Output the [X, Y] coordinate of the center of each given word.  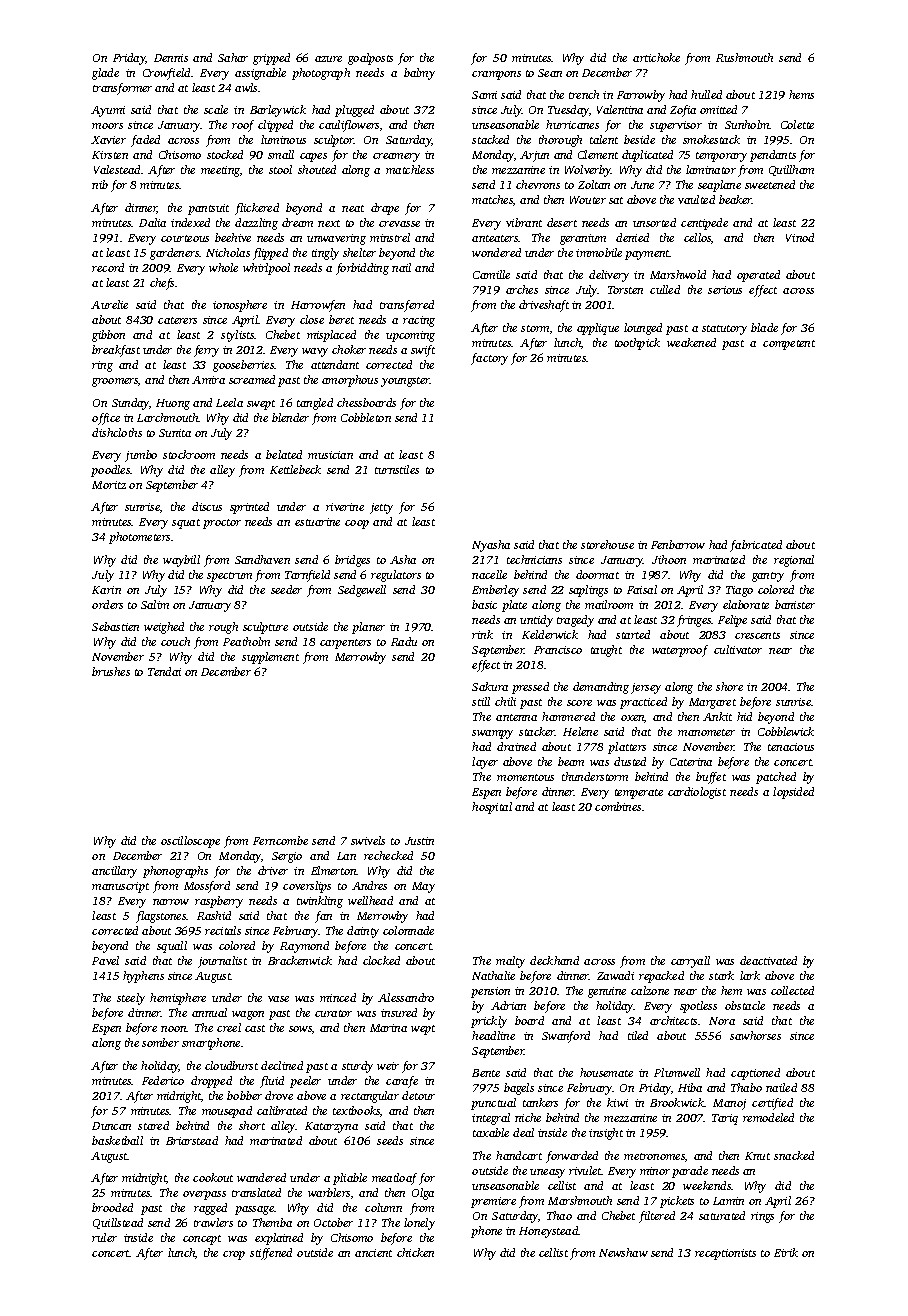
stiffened [271, 1254]
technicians [534, 559]
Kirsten [110, 155]
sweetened [770, 184]
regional [794, 561]
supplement [270, 658]
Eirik [786, 1252]
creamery [396, 157]
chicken [415, 1252]
